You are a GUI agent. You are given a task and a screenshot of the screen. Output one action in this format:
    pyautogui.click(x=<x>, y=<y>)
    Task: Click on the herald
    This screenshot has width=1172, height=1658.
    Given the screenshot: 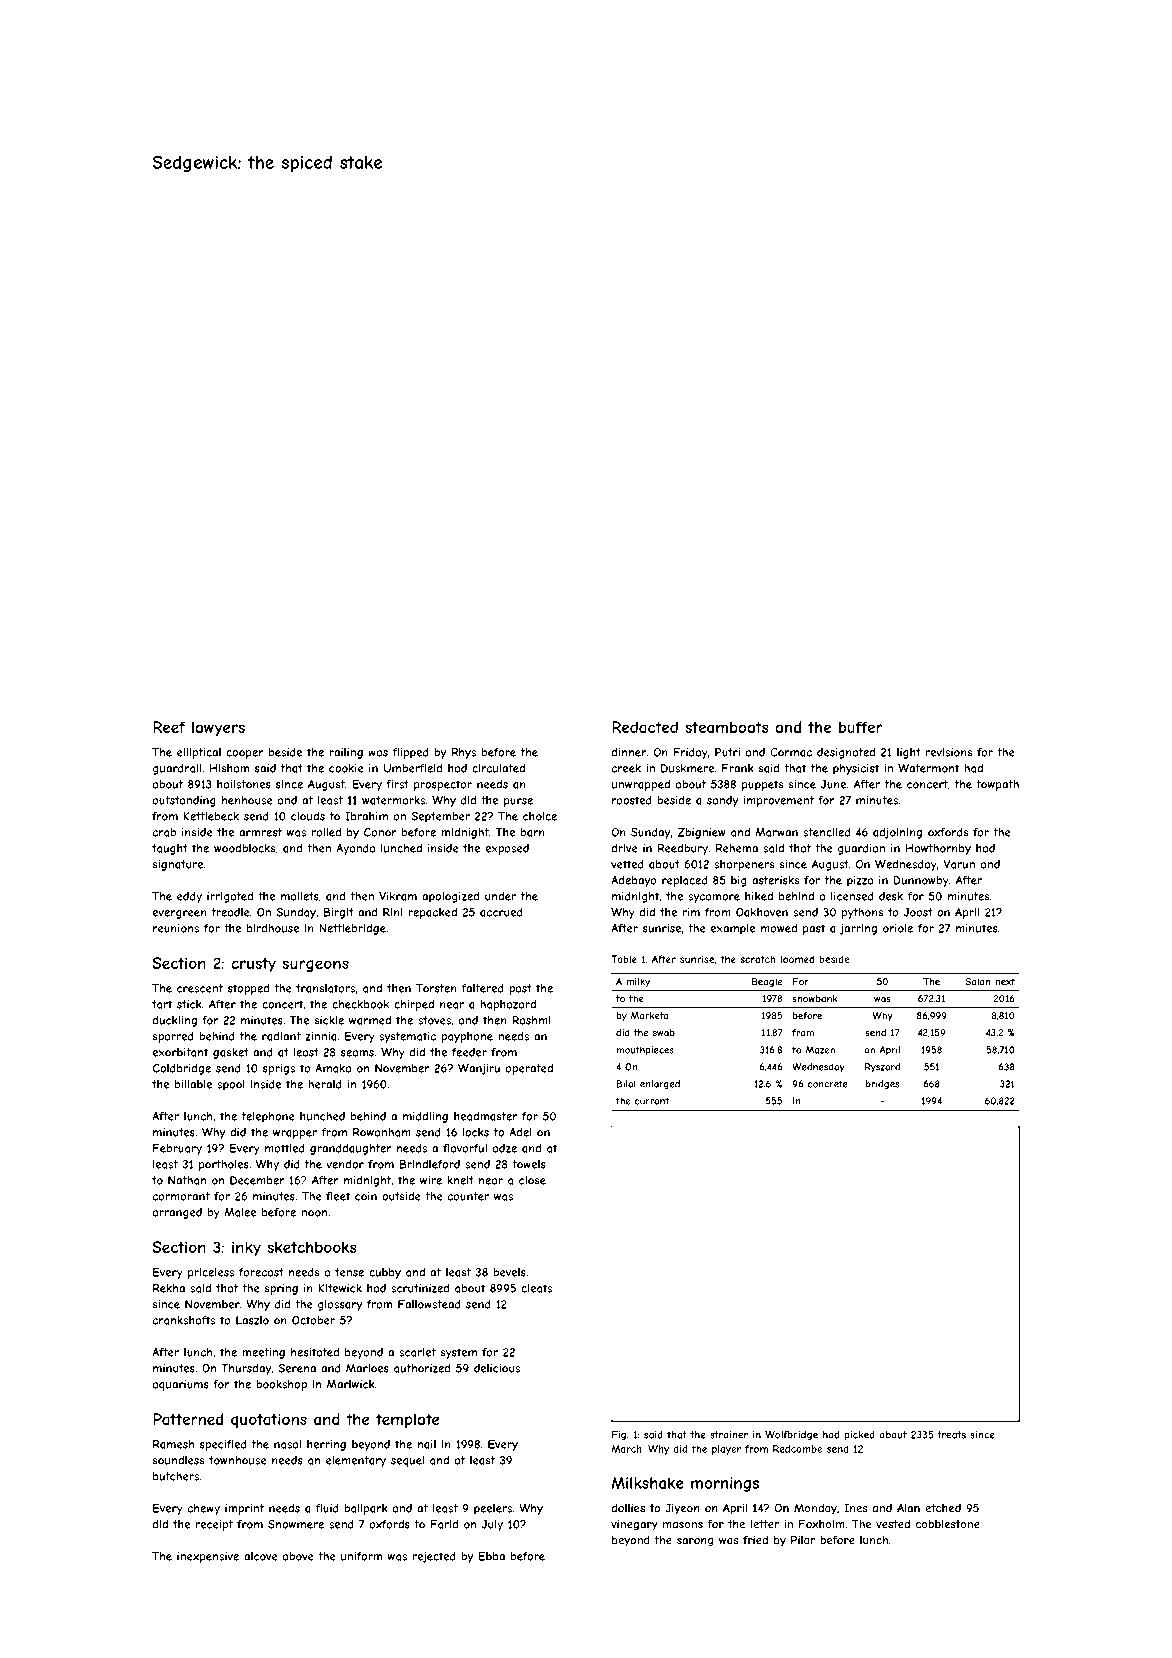 What is the action you would take?
    pyautogui.click(x=325, y=1084)
